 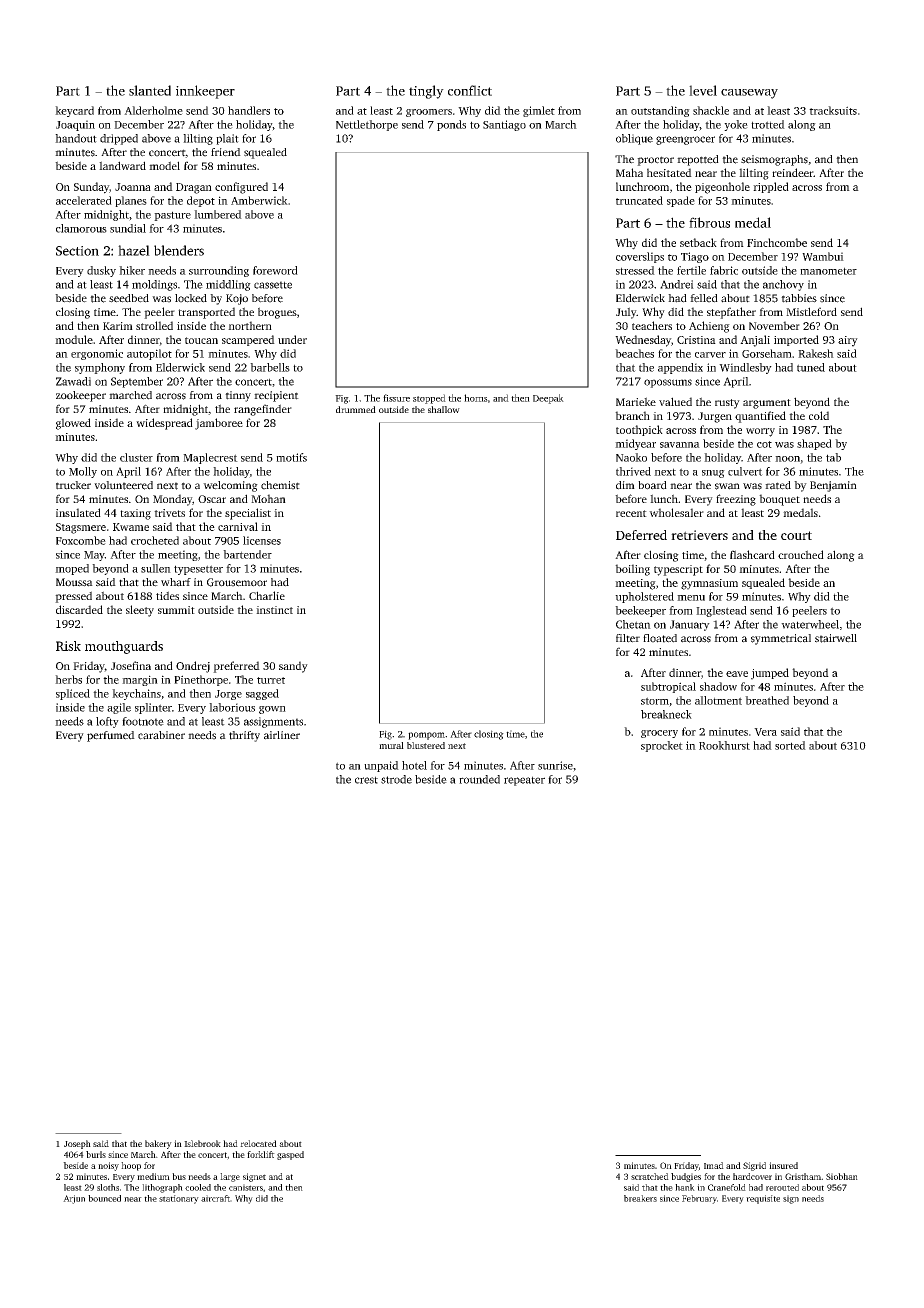 What do you see at coordinates (270, 367) in the screenshot?
I see `barbells` at bounding box center [270, 367].
